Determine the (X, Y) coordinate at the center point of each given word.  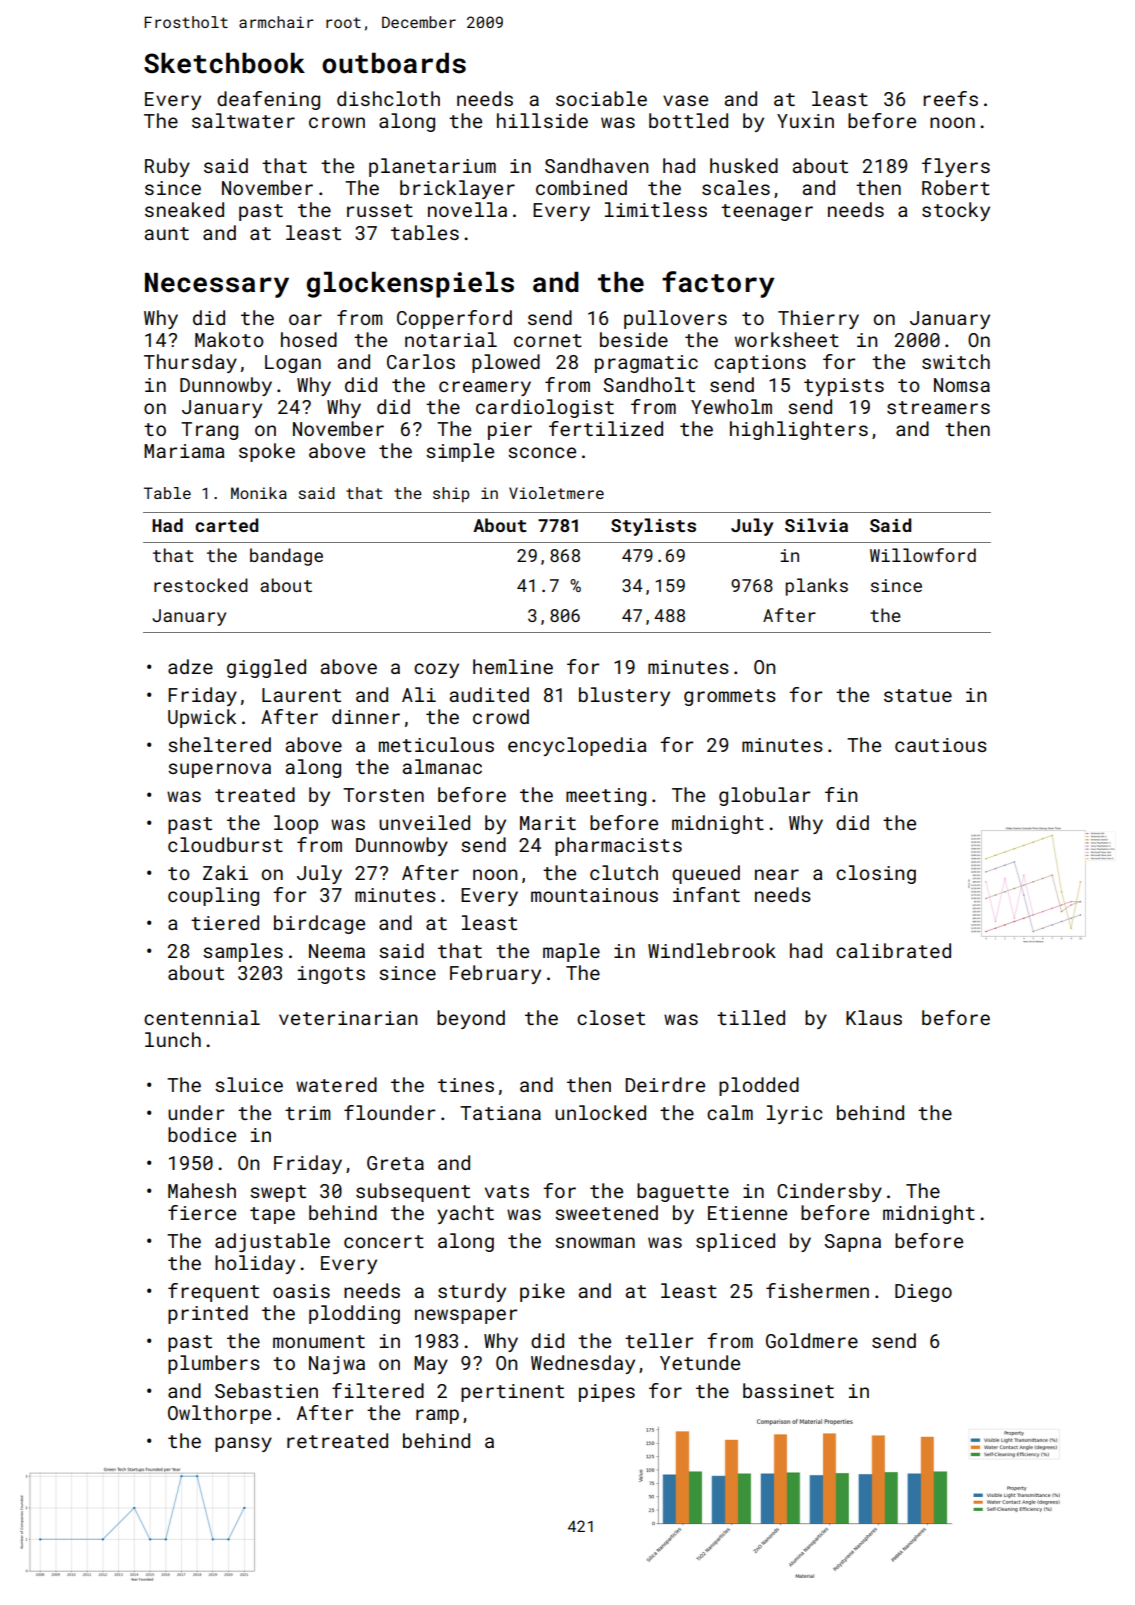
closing (876, 874)
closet (611, 1017)
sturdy (472, 1292)
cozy (436, 670)
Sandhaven (596, 165)
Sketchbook (224, 63)
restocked (201, 585)
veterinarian (348, 1018)
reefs (950, 98)
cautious (941, 745)
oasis (301, 1291)
